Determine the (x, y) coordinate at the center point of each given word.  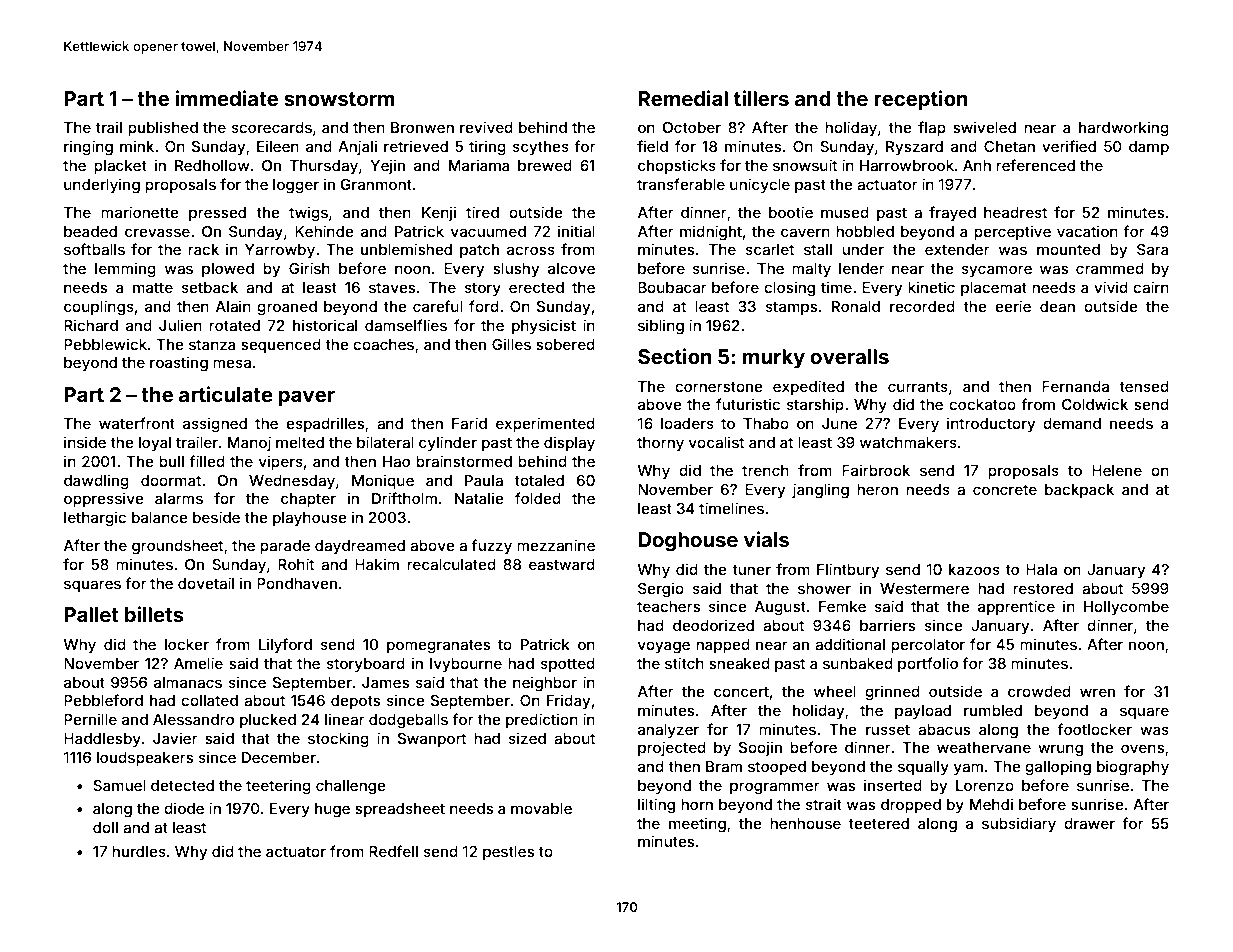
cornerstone (719, 387)
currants (918, 387)
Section (675, 356)
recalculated (451, 564)
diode (184, 808)
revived (486, 127)
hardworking (1124, 129)
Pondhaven (297, 583)
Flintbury (848, 570)
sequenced (281, 346)
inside (85, 442)
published (163, 128)
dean (1057, 306)
